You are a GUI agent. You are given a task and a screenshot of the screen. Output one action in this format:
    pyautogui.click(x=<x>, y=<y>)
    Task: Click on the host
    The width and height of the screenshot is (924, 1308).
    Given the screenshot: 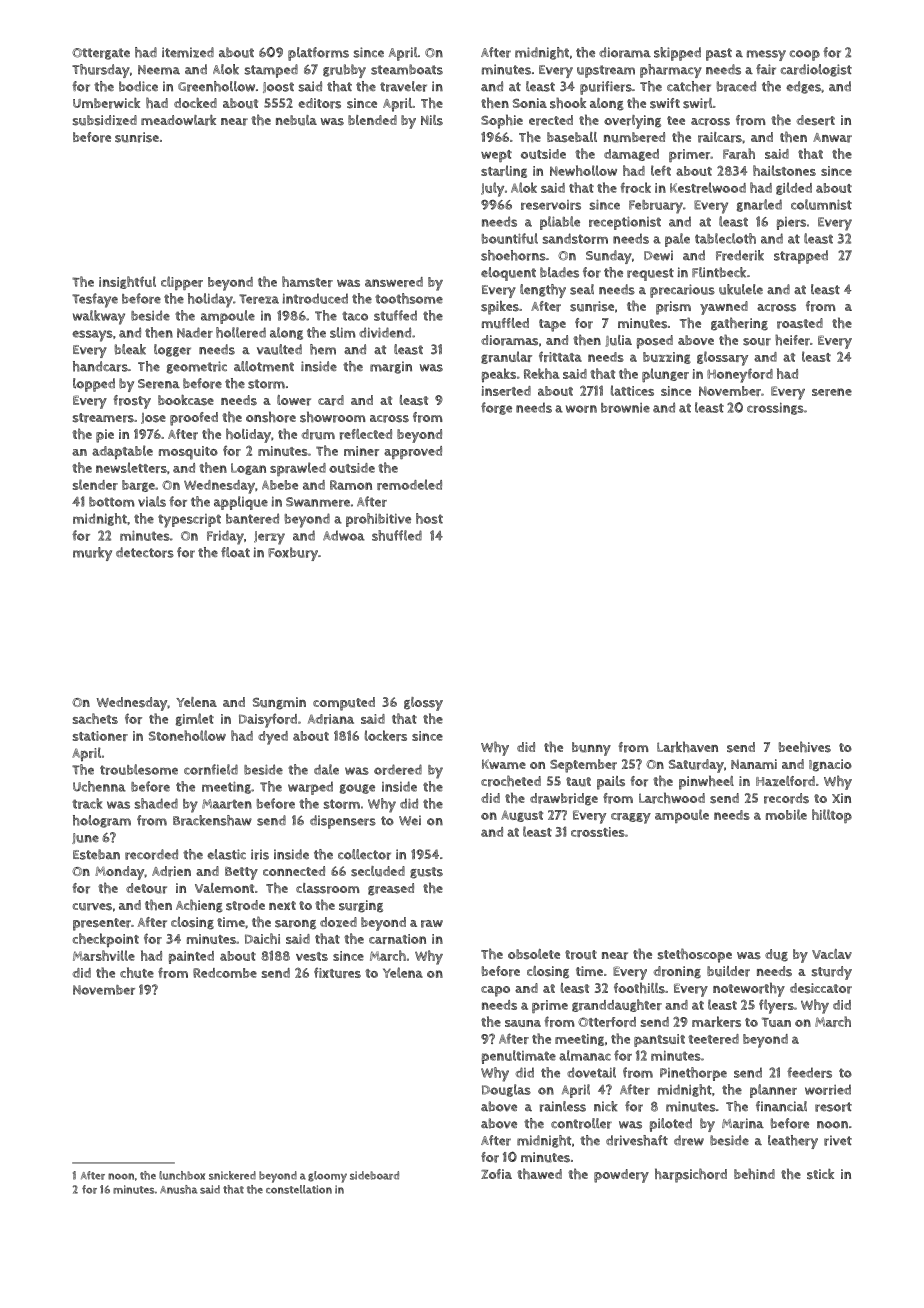 What is the action you would take?
    pyautogui.click(x=429, y=518)
